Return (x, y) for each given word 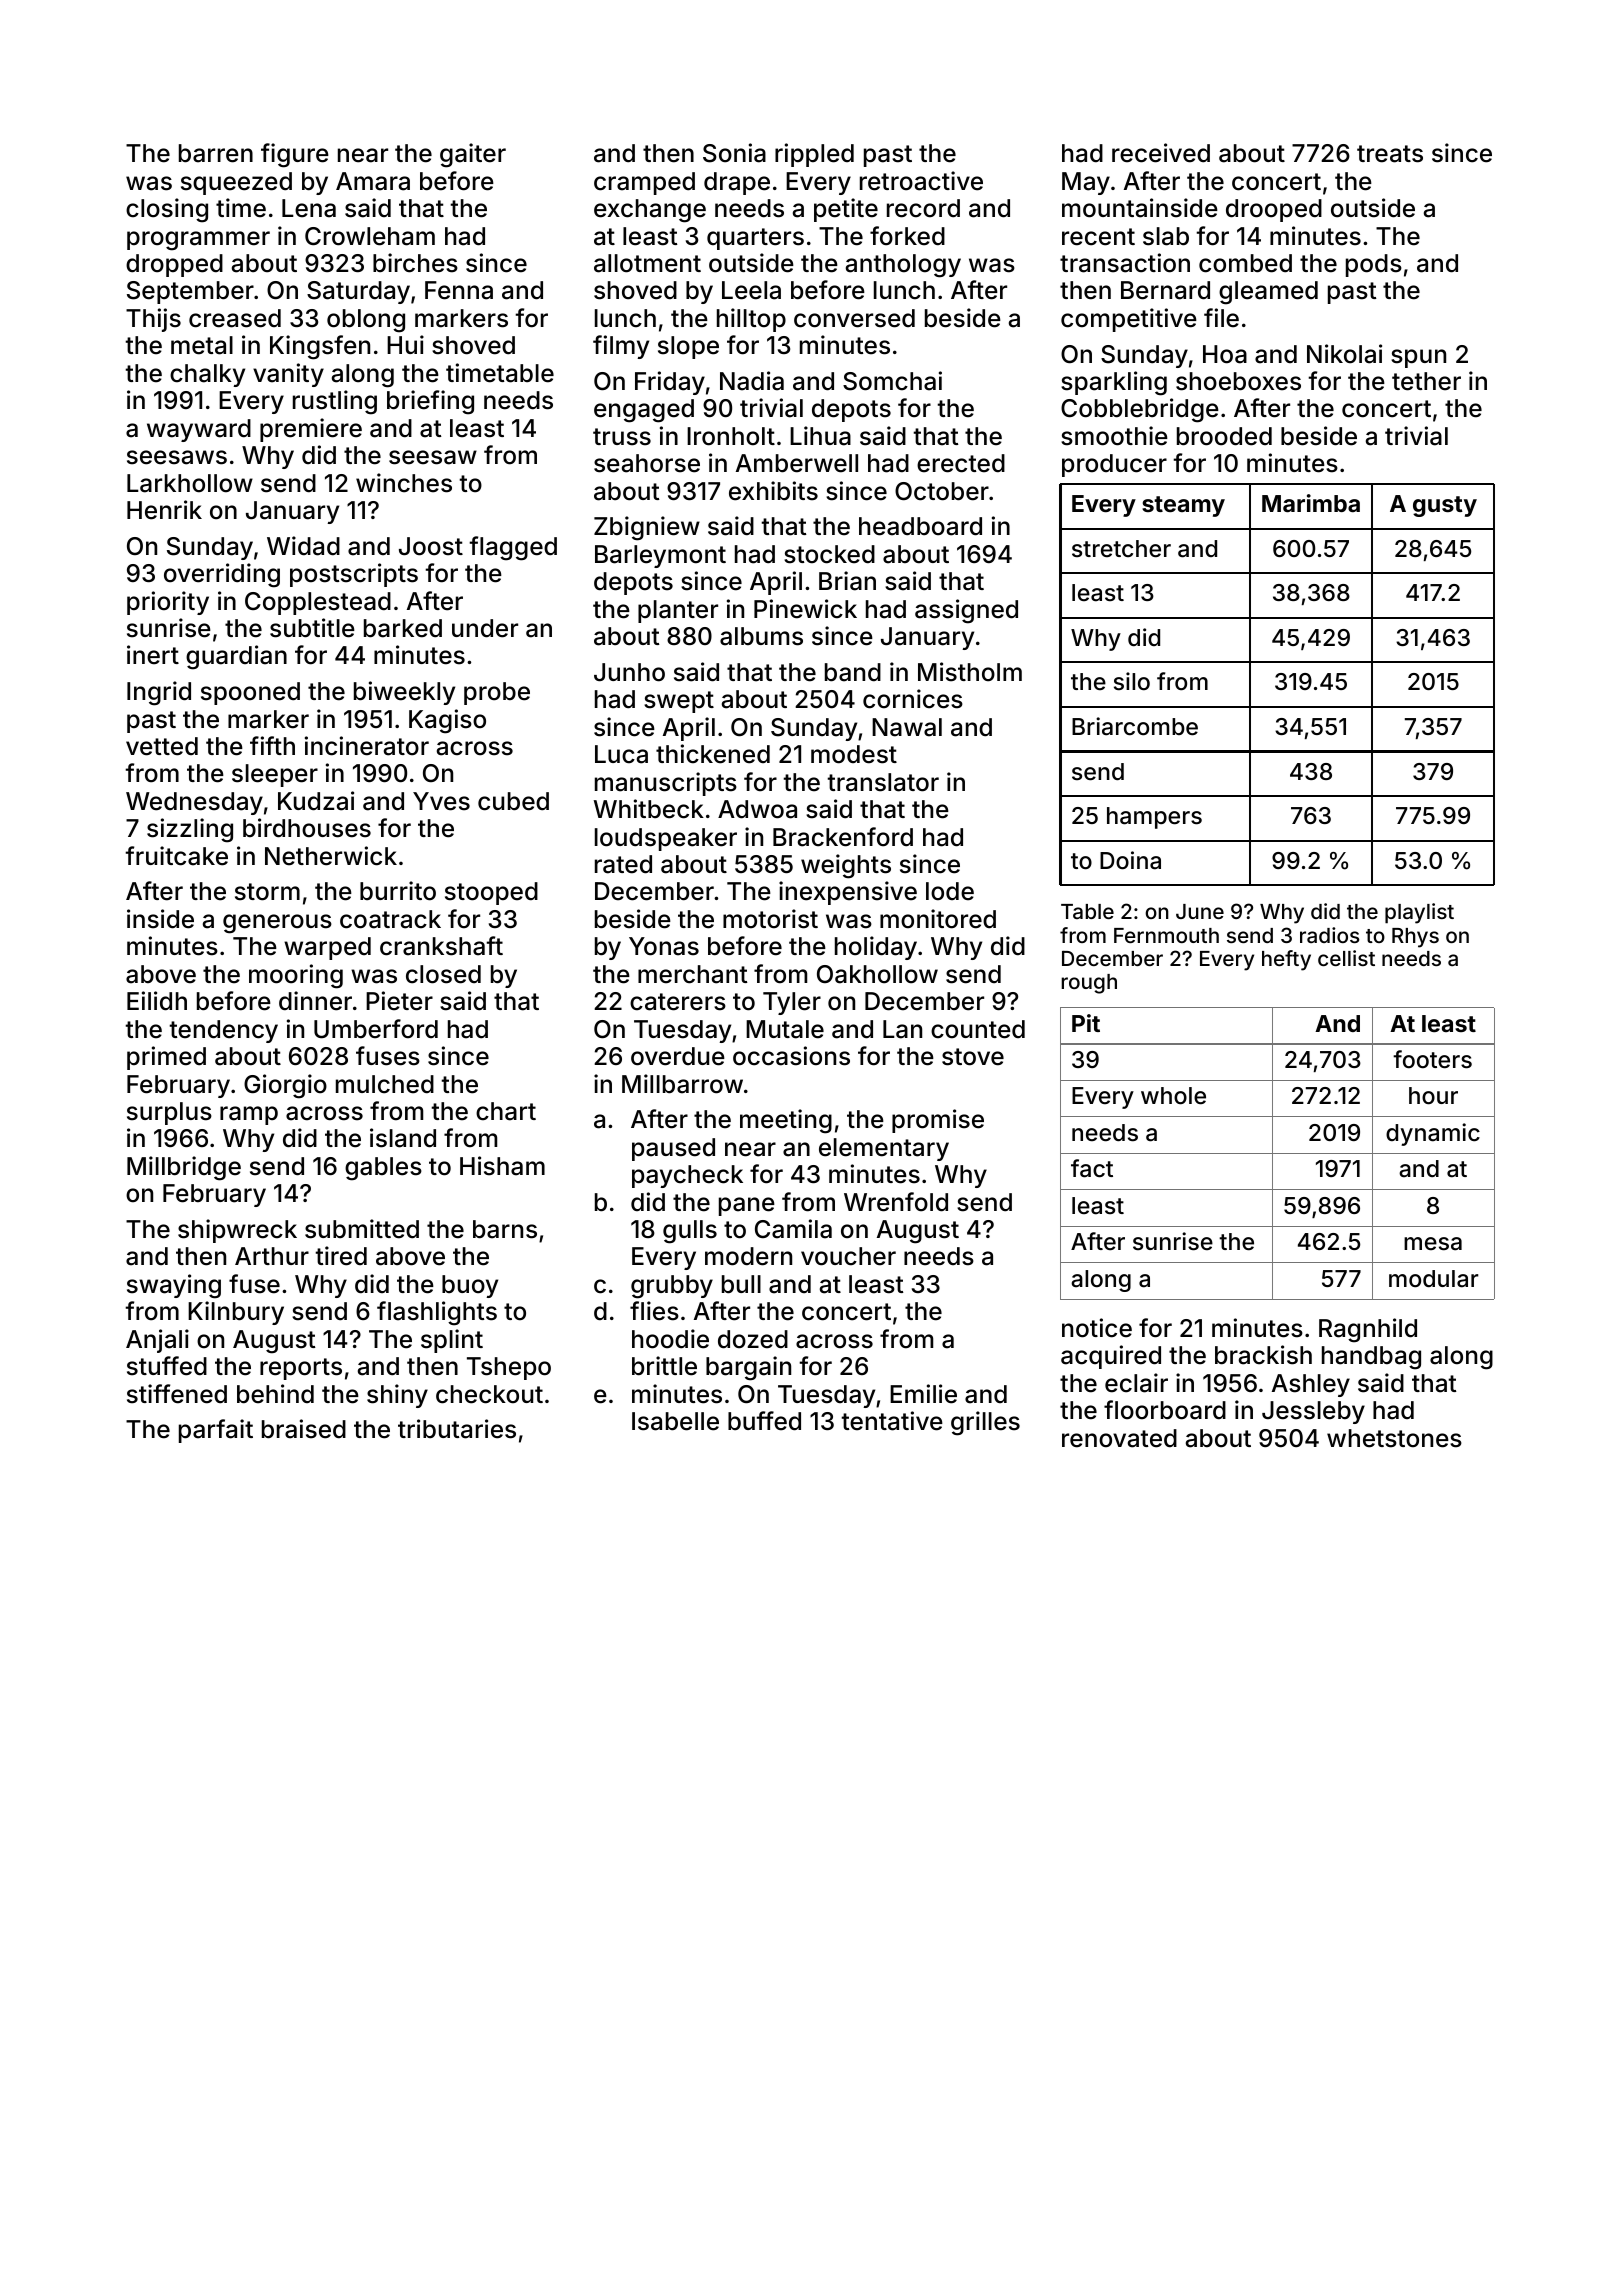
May (1086, 183)
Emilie (923, 1394)
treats (1390, 154)
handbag (1371, 1358)
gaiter (473, 155)
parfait (216, 1431)
